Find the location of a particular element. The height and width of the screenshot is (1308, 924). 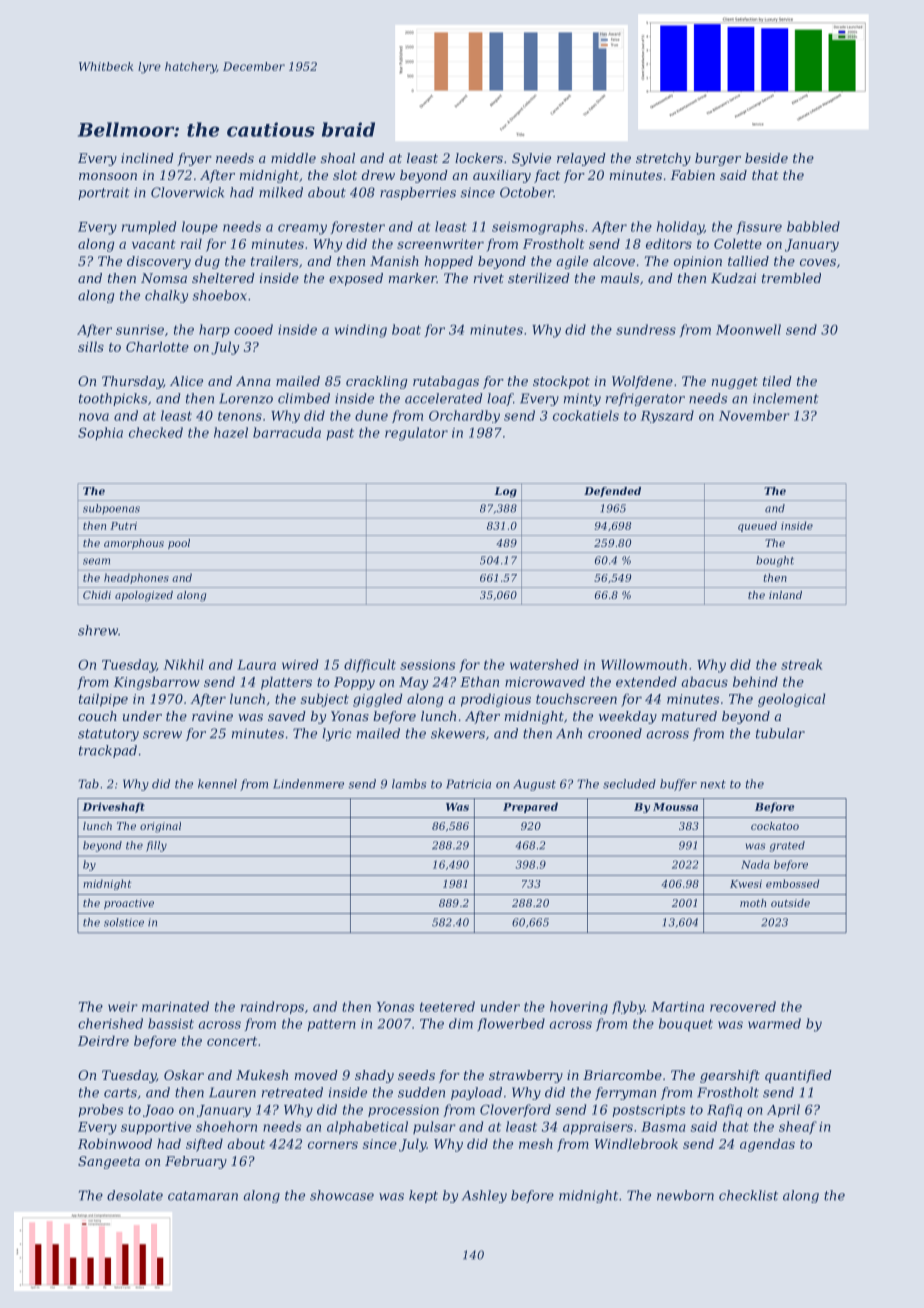

discovery is located at coordinates (159, 262).
